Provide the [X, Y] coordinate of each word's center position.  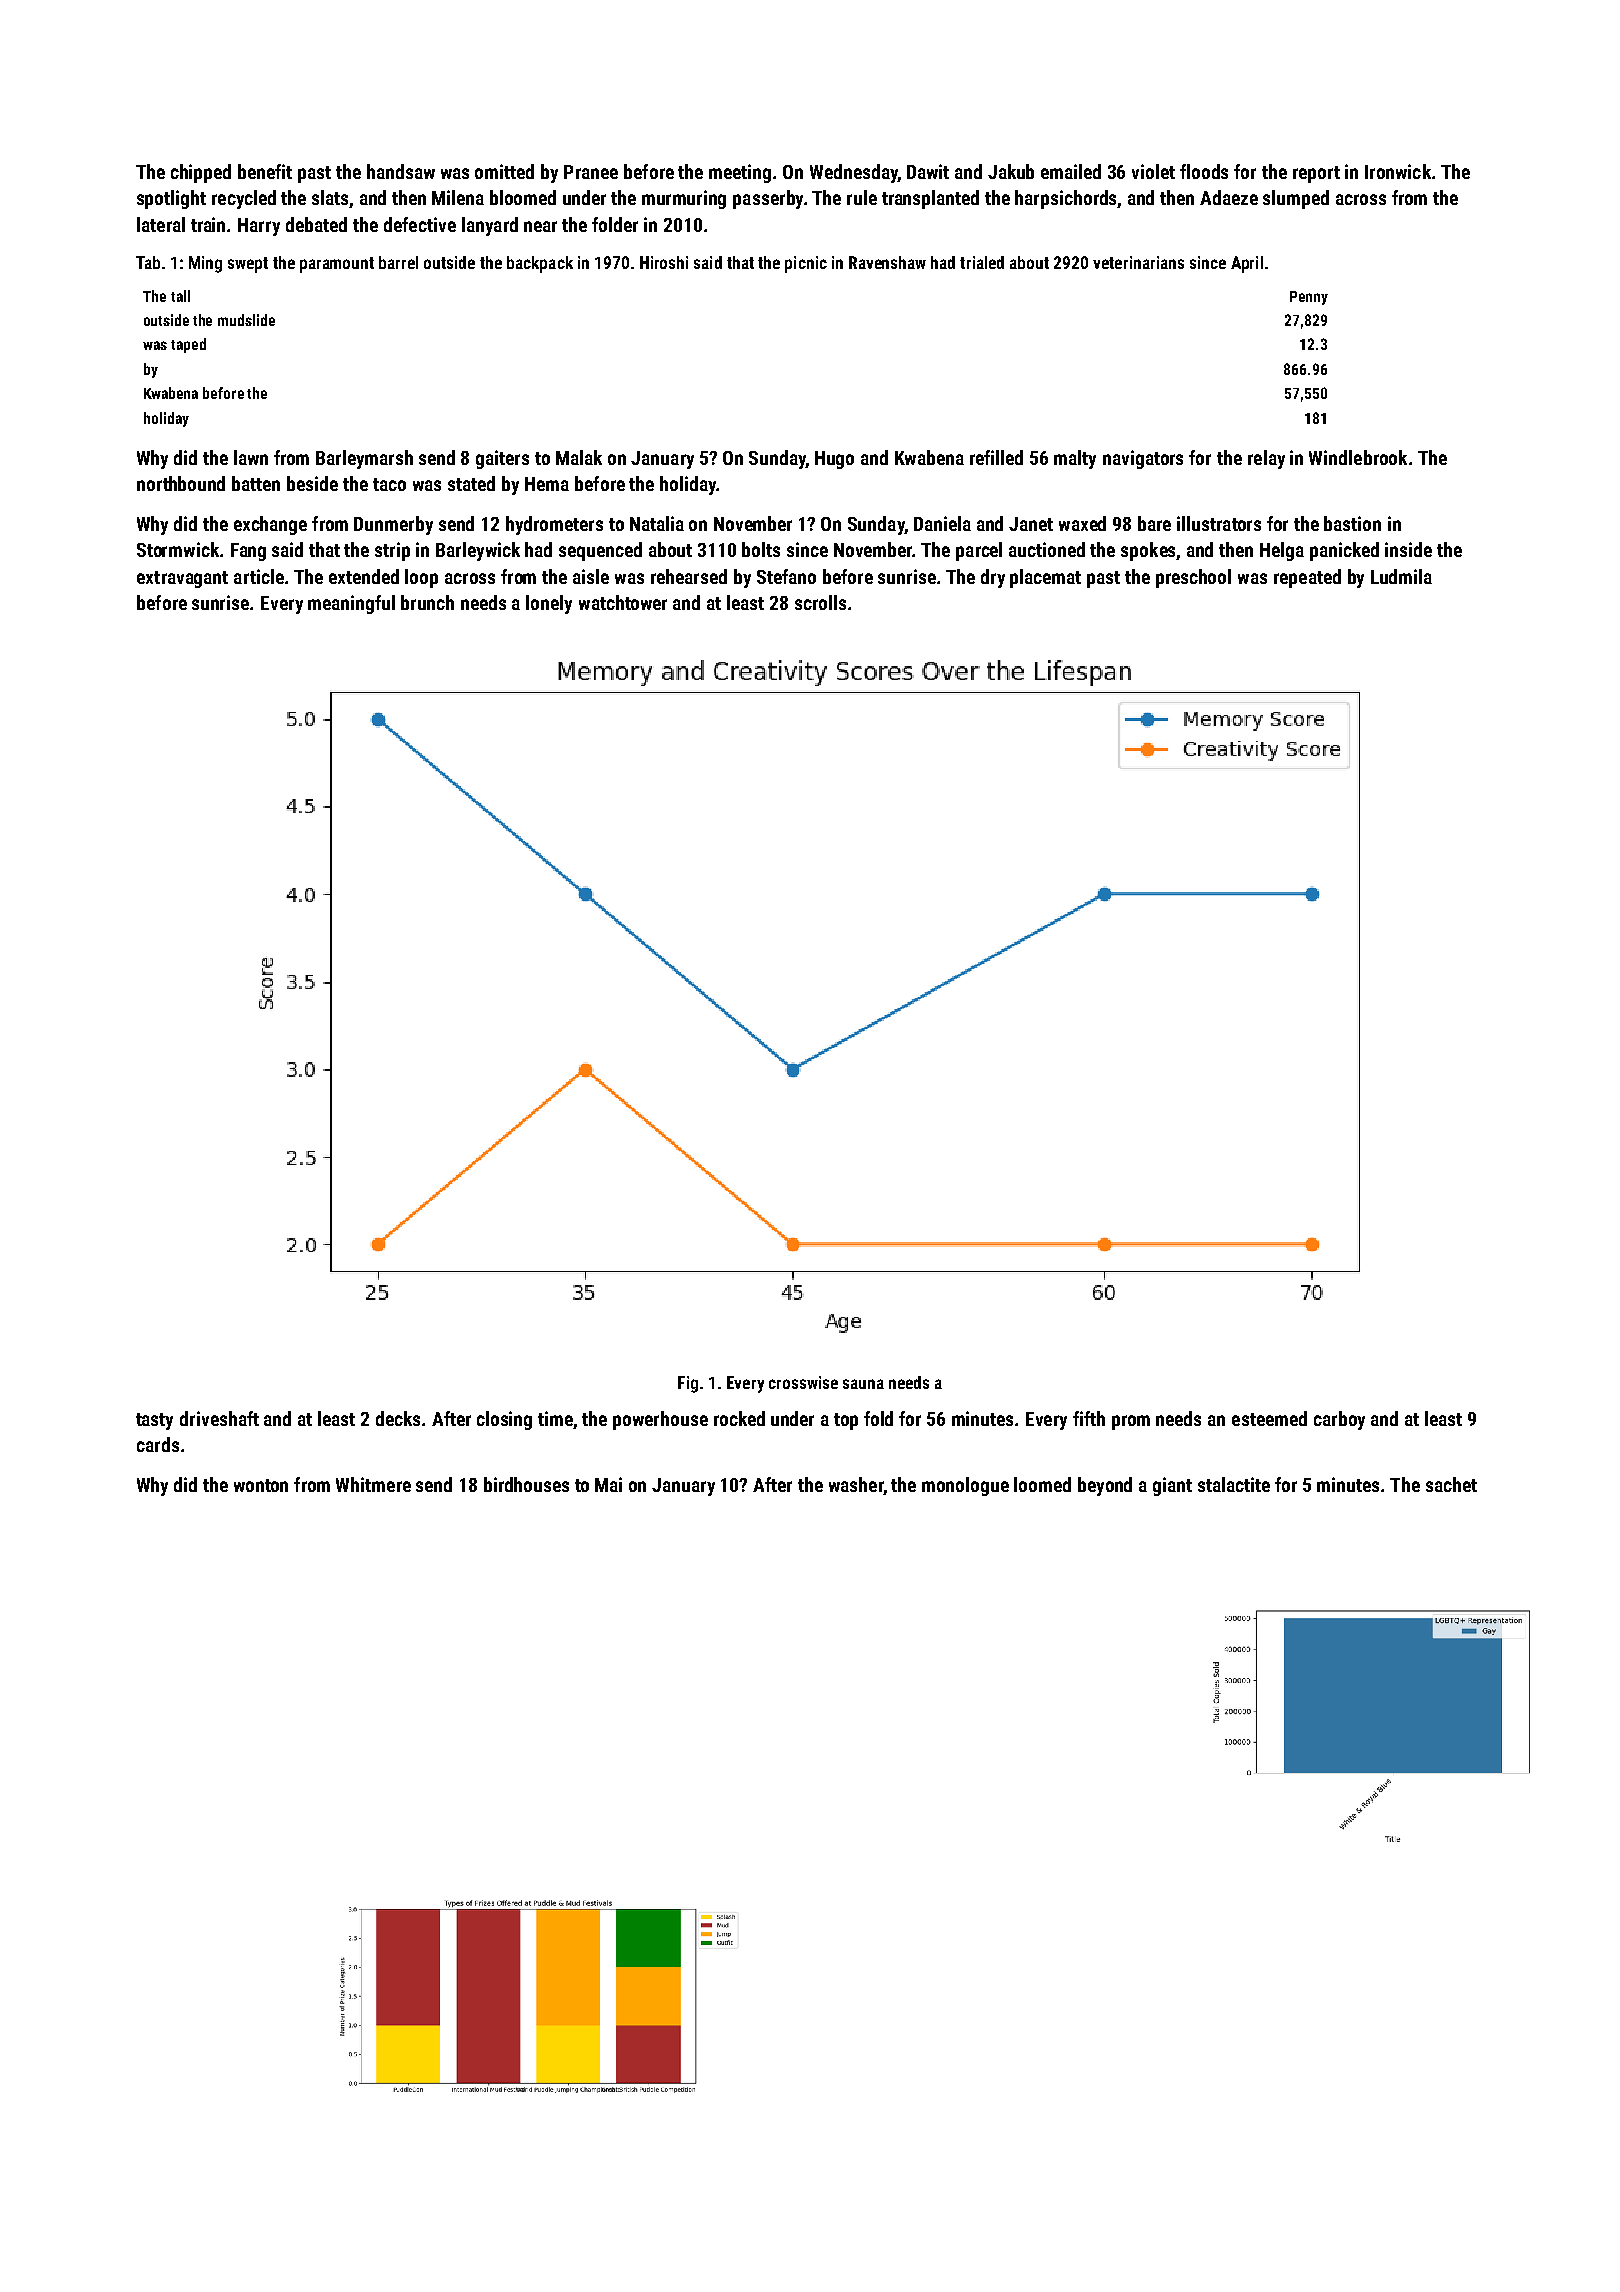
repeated [1307, 578]
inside [1408, 549]
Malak [579, 457]
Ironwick [1398, 171]
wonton [261, 1485]
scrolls [820, 602]
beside [312, 483]
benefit [265, 171]
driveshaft [219, 1418]
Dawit [928, 171]
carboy [1339, 1420]
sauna [863, 1384]
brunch [427, 602]
